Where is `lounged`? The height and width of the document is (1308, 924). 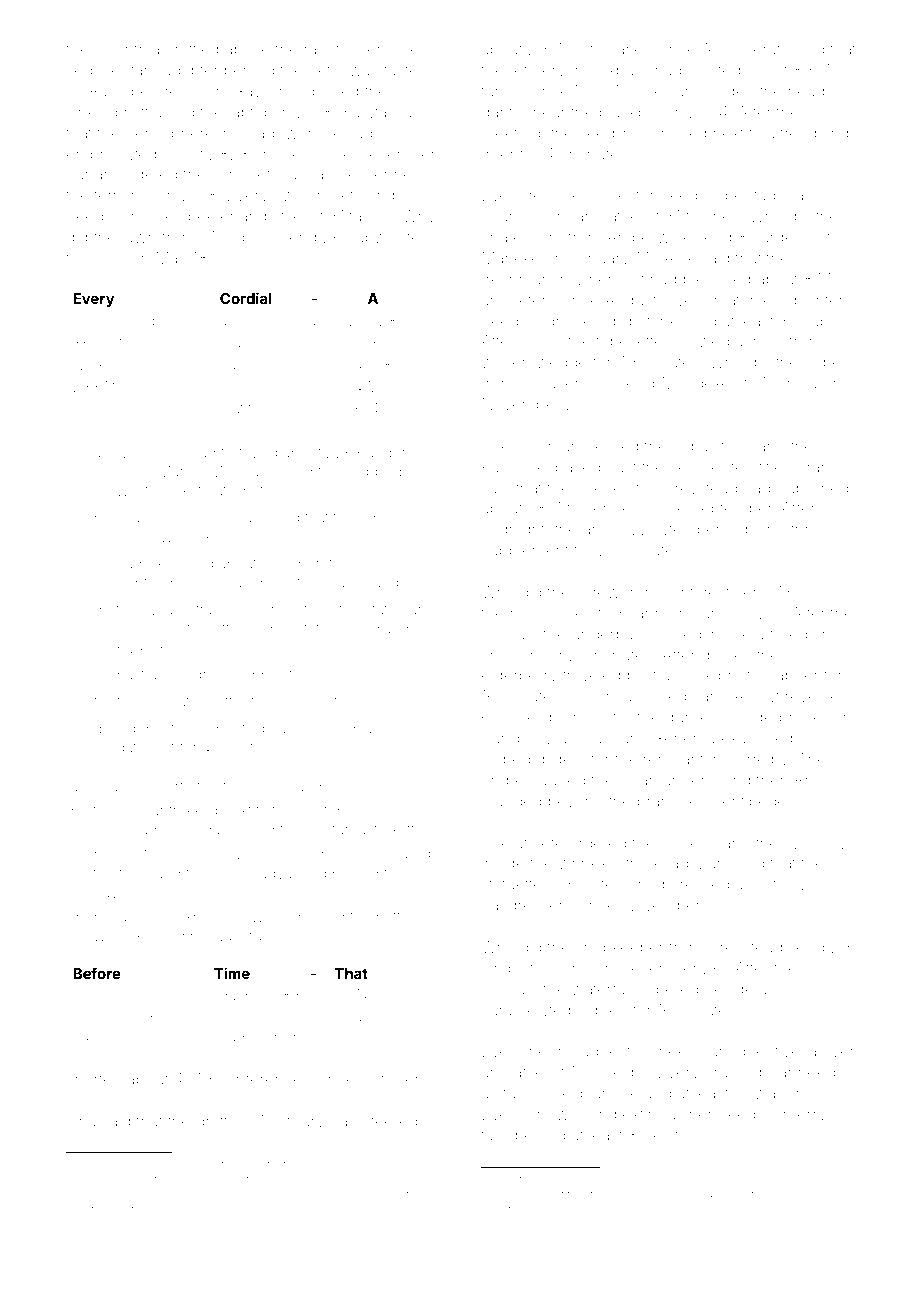 lounged is located at coordinates (511, 803).
